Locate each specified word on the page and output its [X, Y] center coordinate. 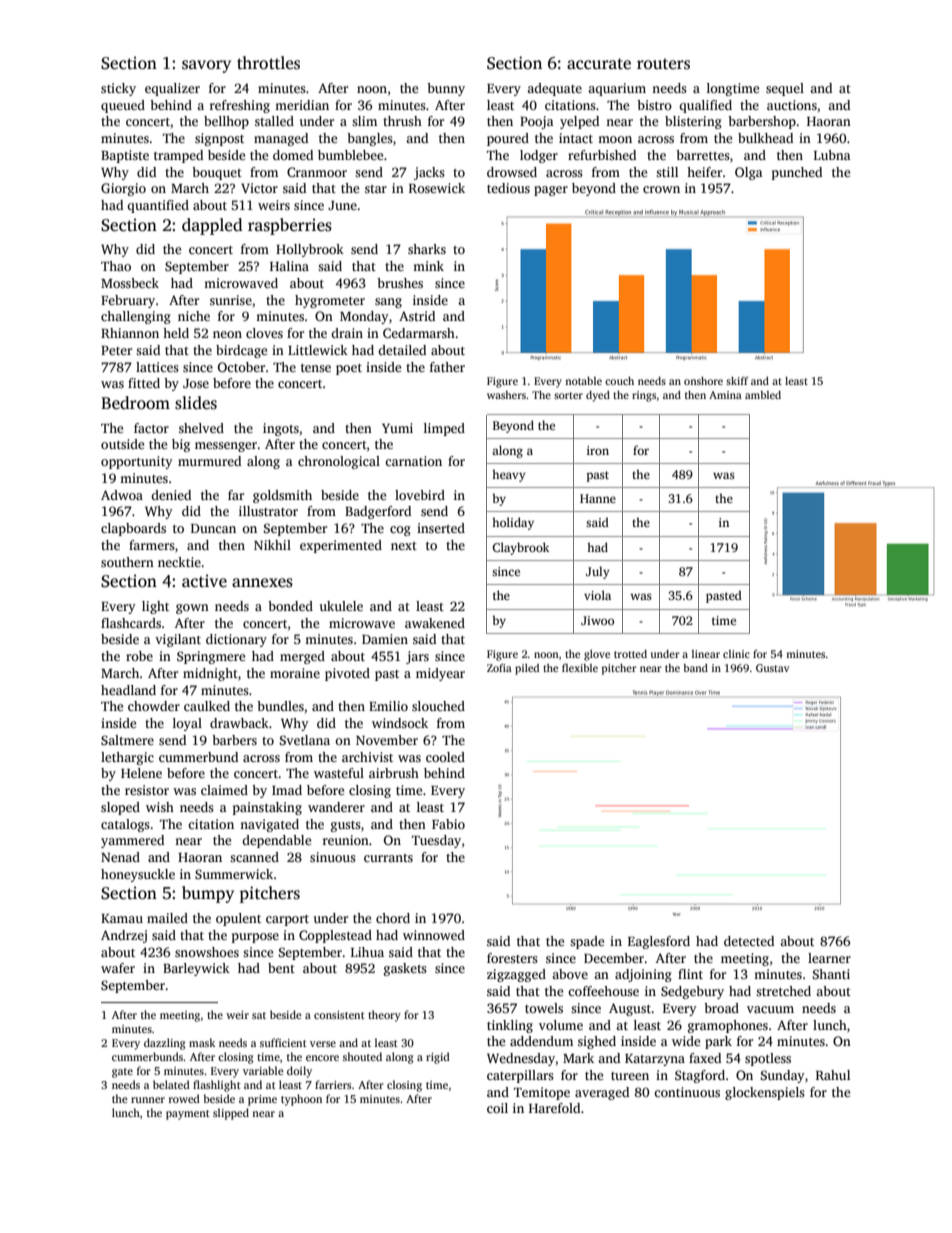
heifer [704, 172]
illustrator [268, 511]
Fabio [448, 824]
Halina [289, 266]
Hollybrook [310, 250]
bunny [446, 89]
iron [598, 450]
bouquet [217, 173]
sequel [785, 89]
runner [148, 1100]
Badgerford [378, 512]
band [695, 668]
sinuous [333, 857]
